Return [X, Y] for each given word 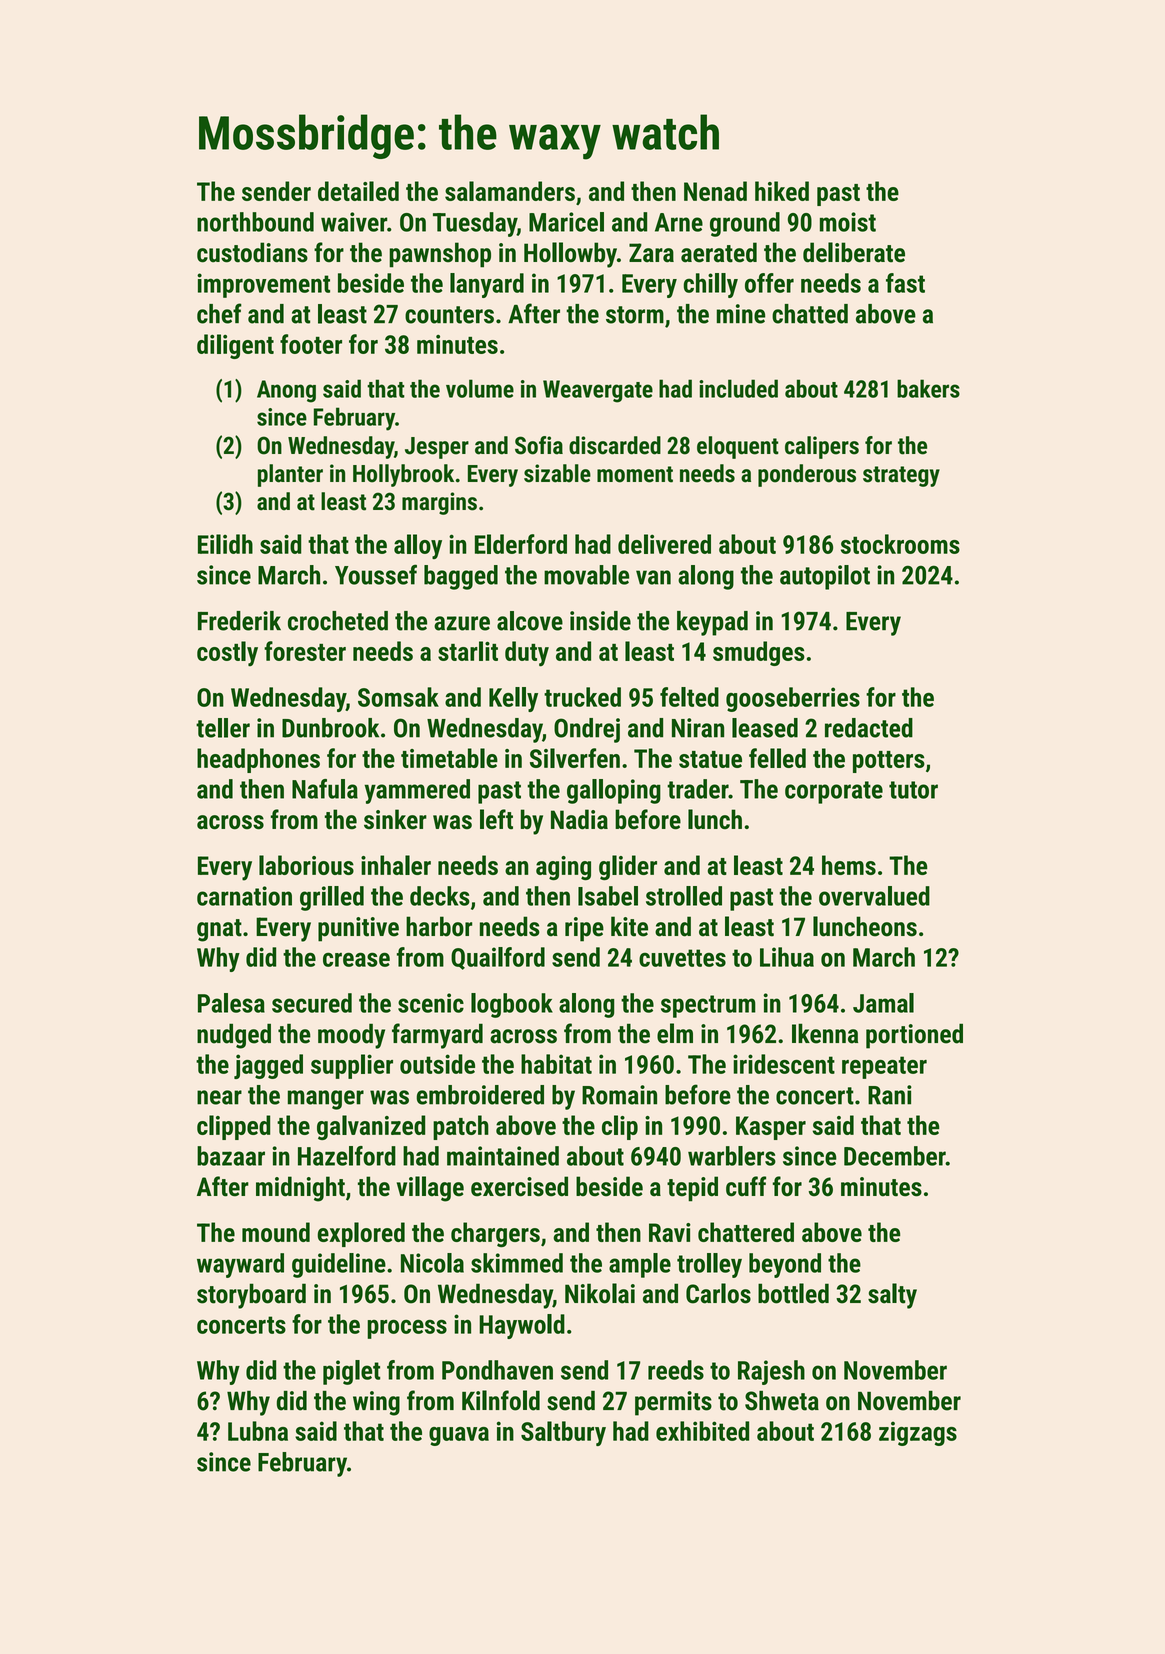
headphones [258, 760]
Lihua [787, 957]
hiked [782, 191]
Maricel [566, 222]
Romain [619, 1095]
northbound [255, 222]
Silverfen [575, 758]
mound [276, 1232]
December [895, 1156]
